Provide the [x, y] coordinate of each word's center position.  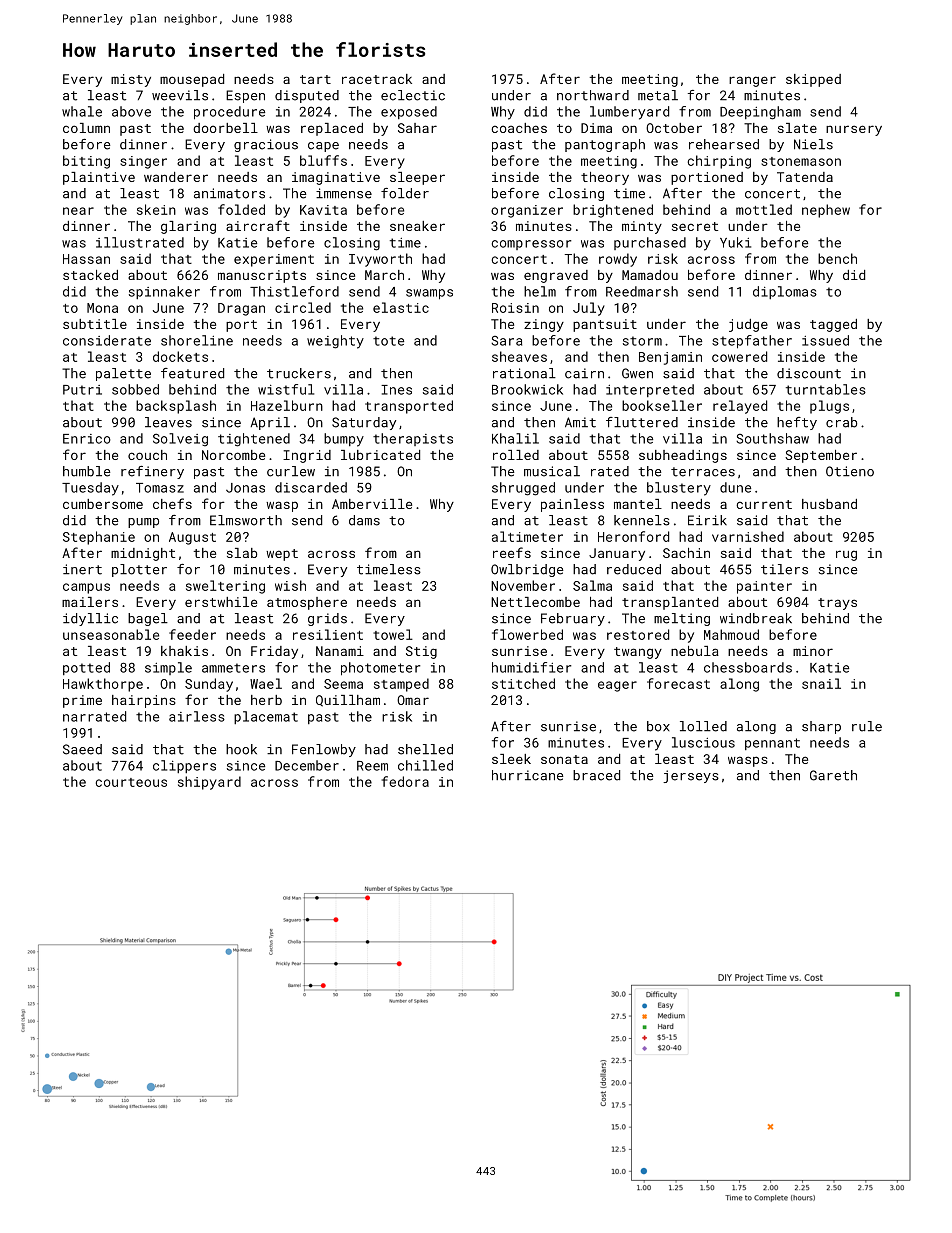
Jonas [245, 488]
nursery [854, 130]
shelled [425, 749]
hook [241, 749]
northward [593, 95]
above [131, 111]
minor [813, 651]
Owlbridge [527, 570]
